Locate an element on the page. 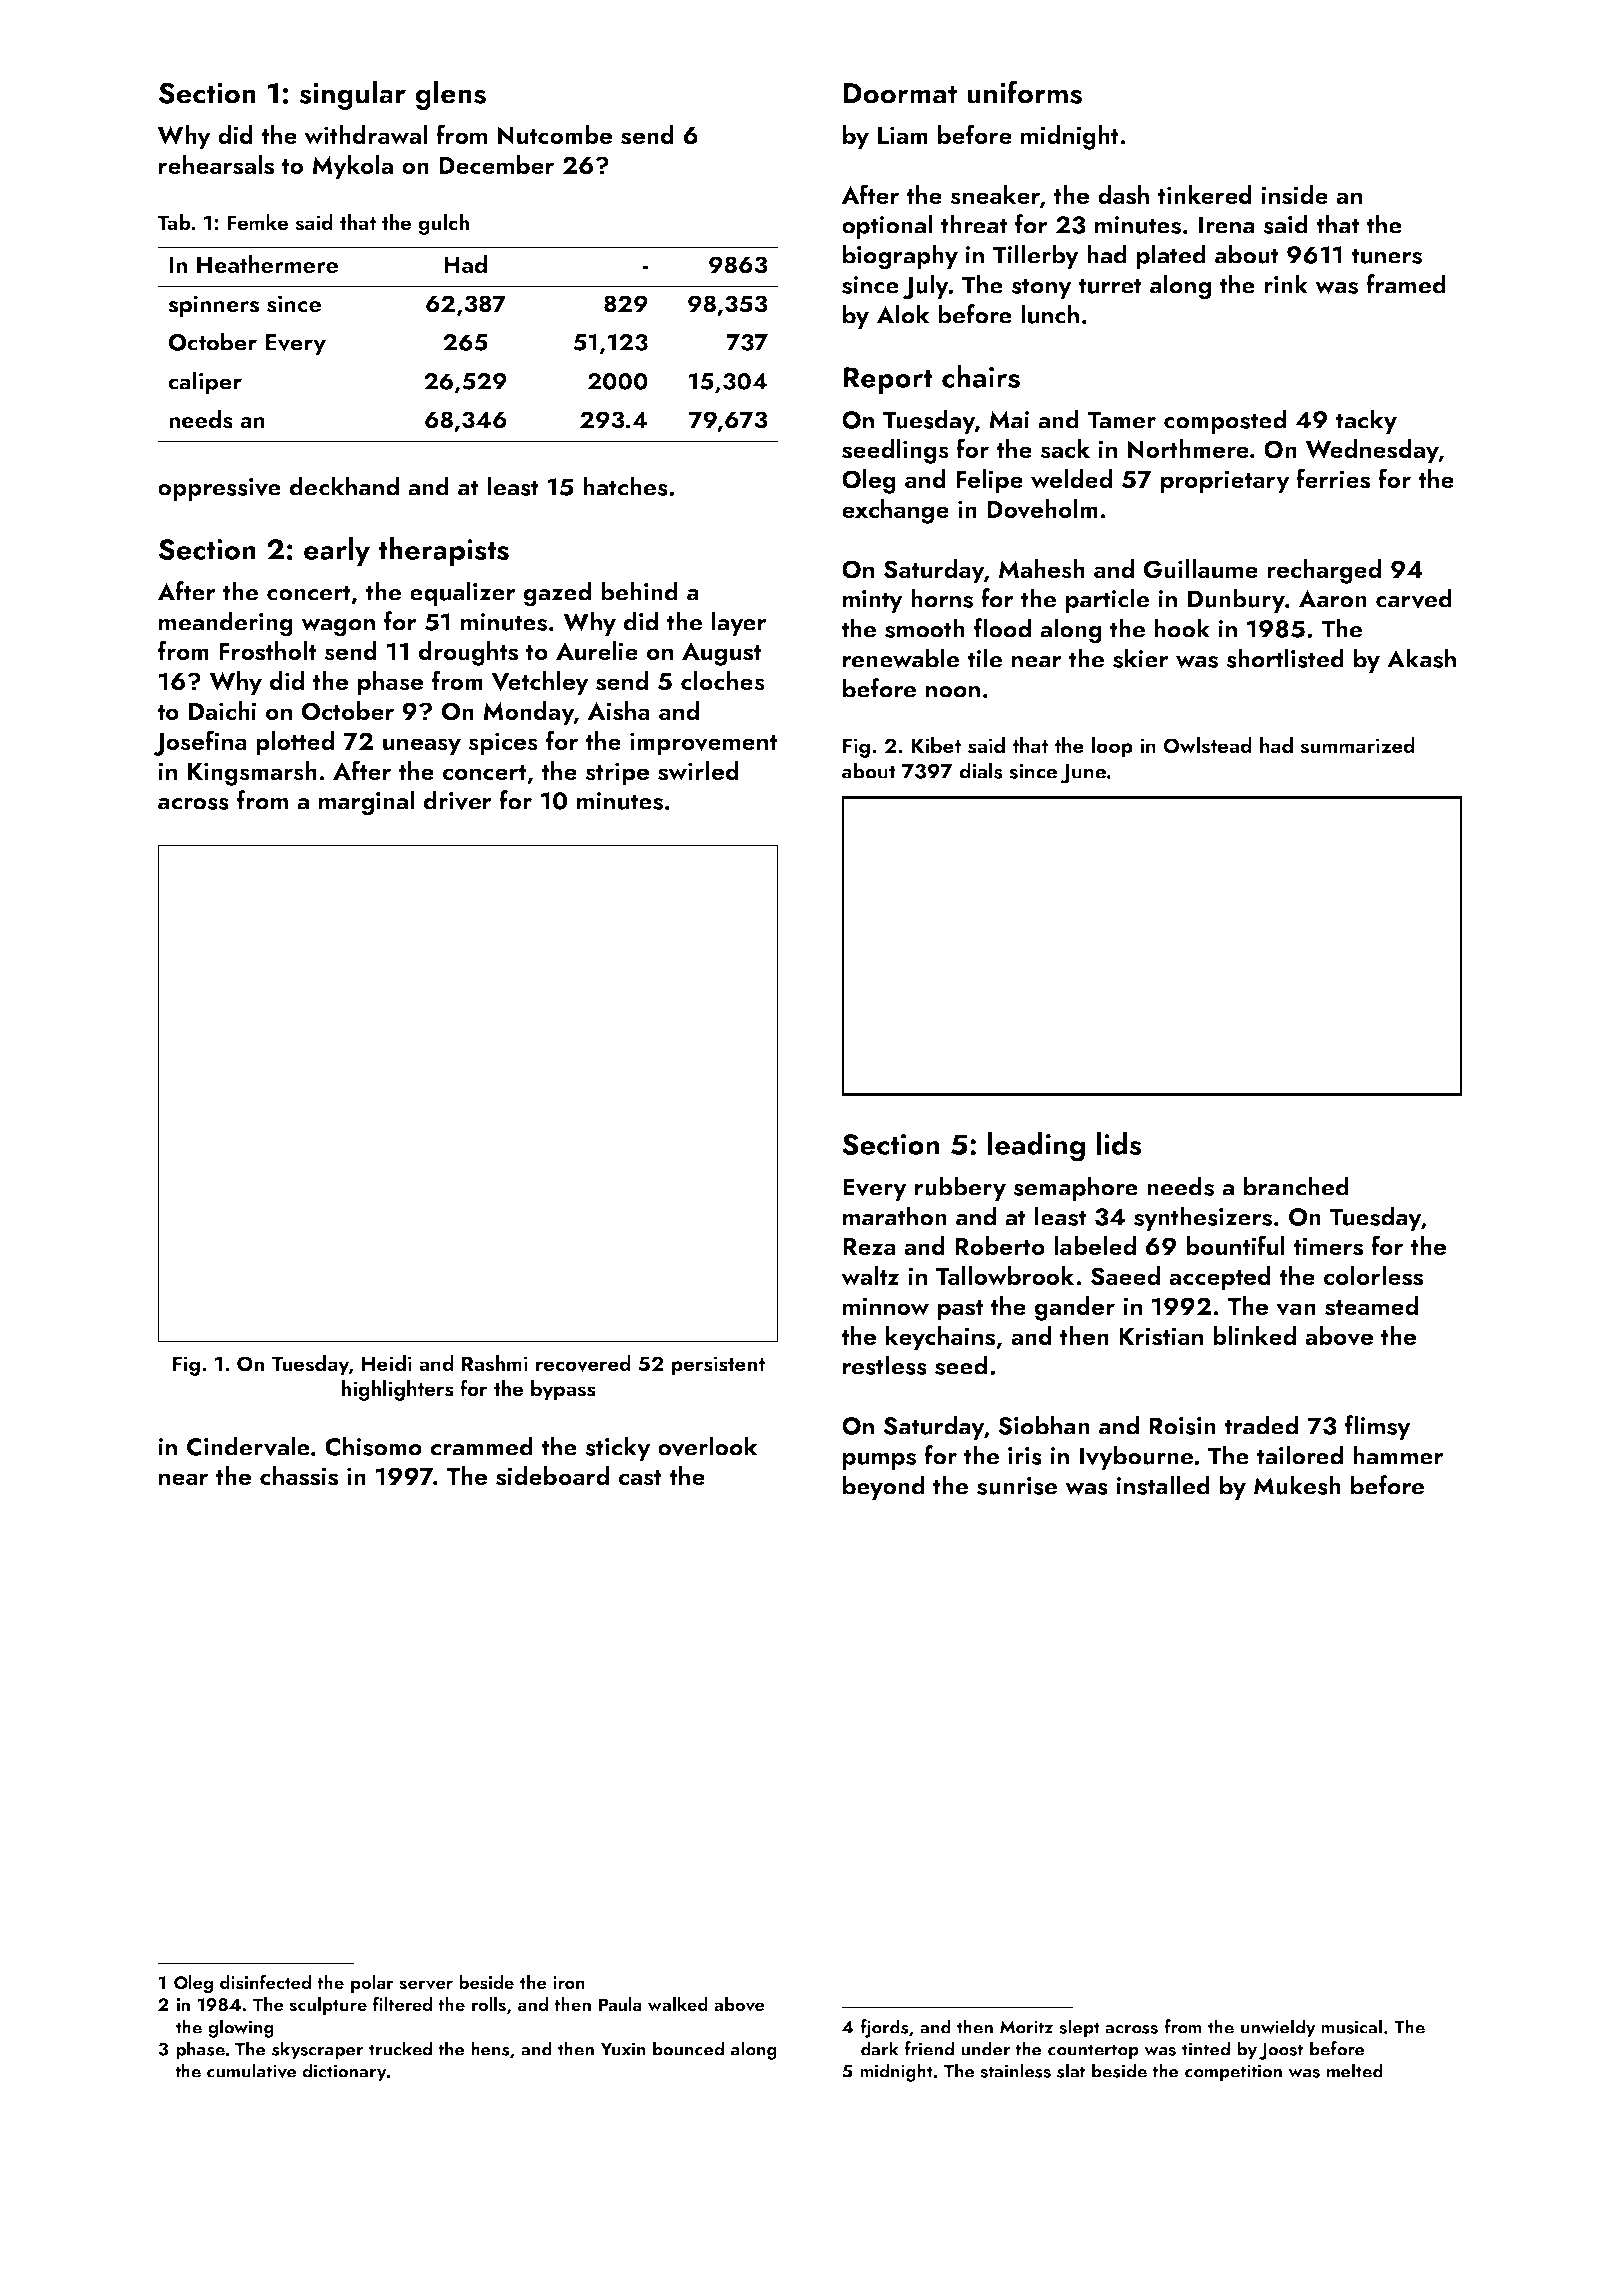  leading is located at coordinates (1036, 1147).
